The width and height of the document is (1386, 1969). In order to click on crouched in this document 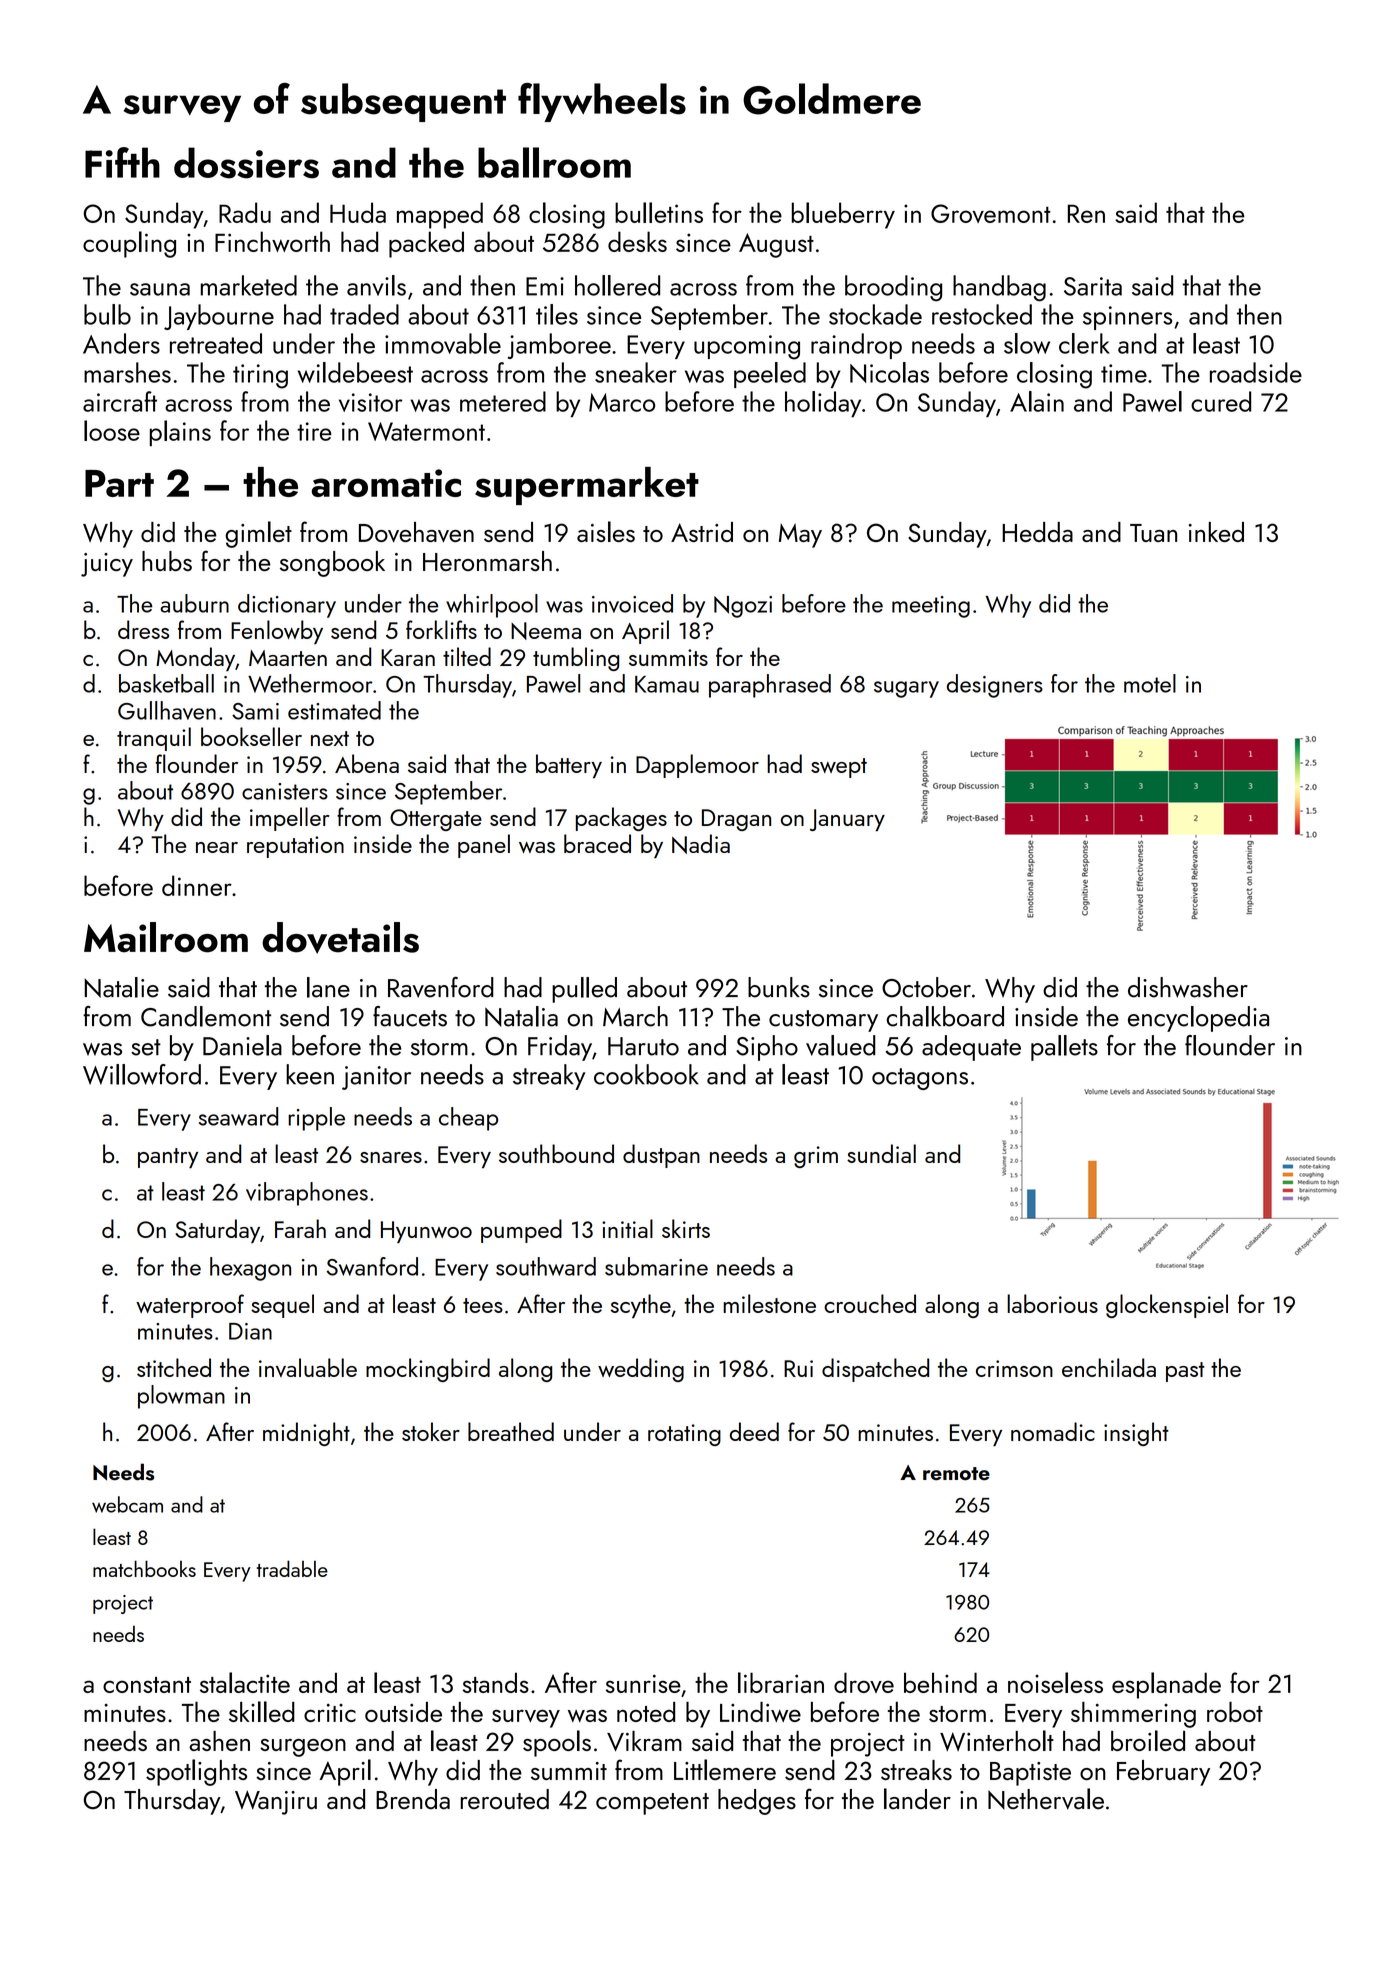, I will do `click(870, 1303)`.
